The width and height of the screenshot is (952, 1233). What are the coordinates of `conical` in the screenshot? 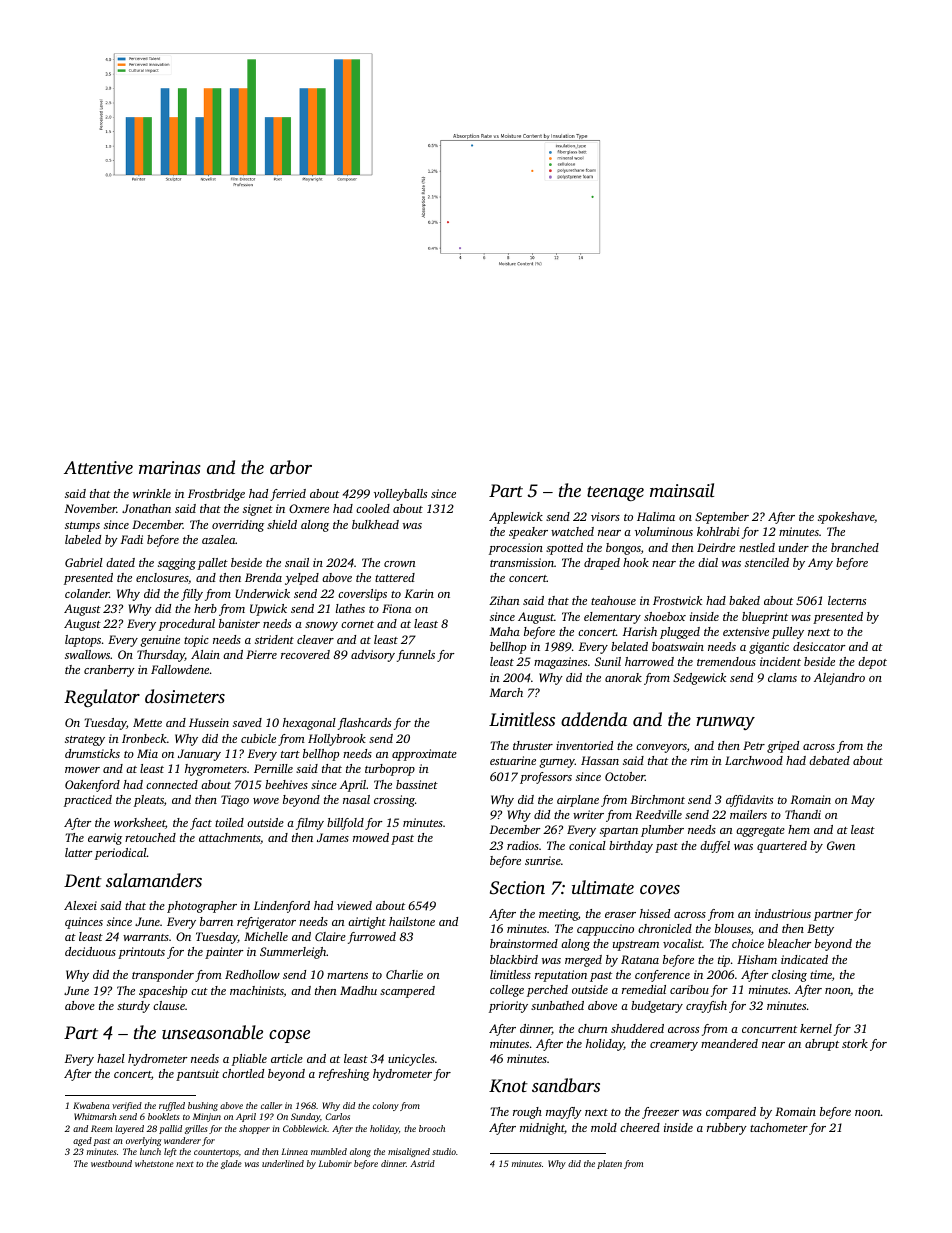 It's located at (587, 845).
